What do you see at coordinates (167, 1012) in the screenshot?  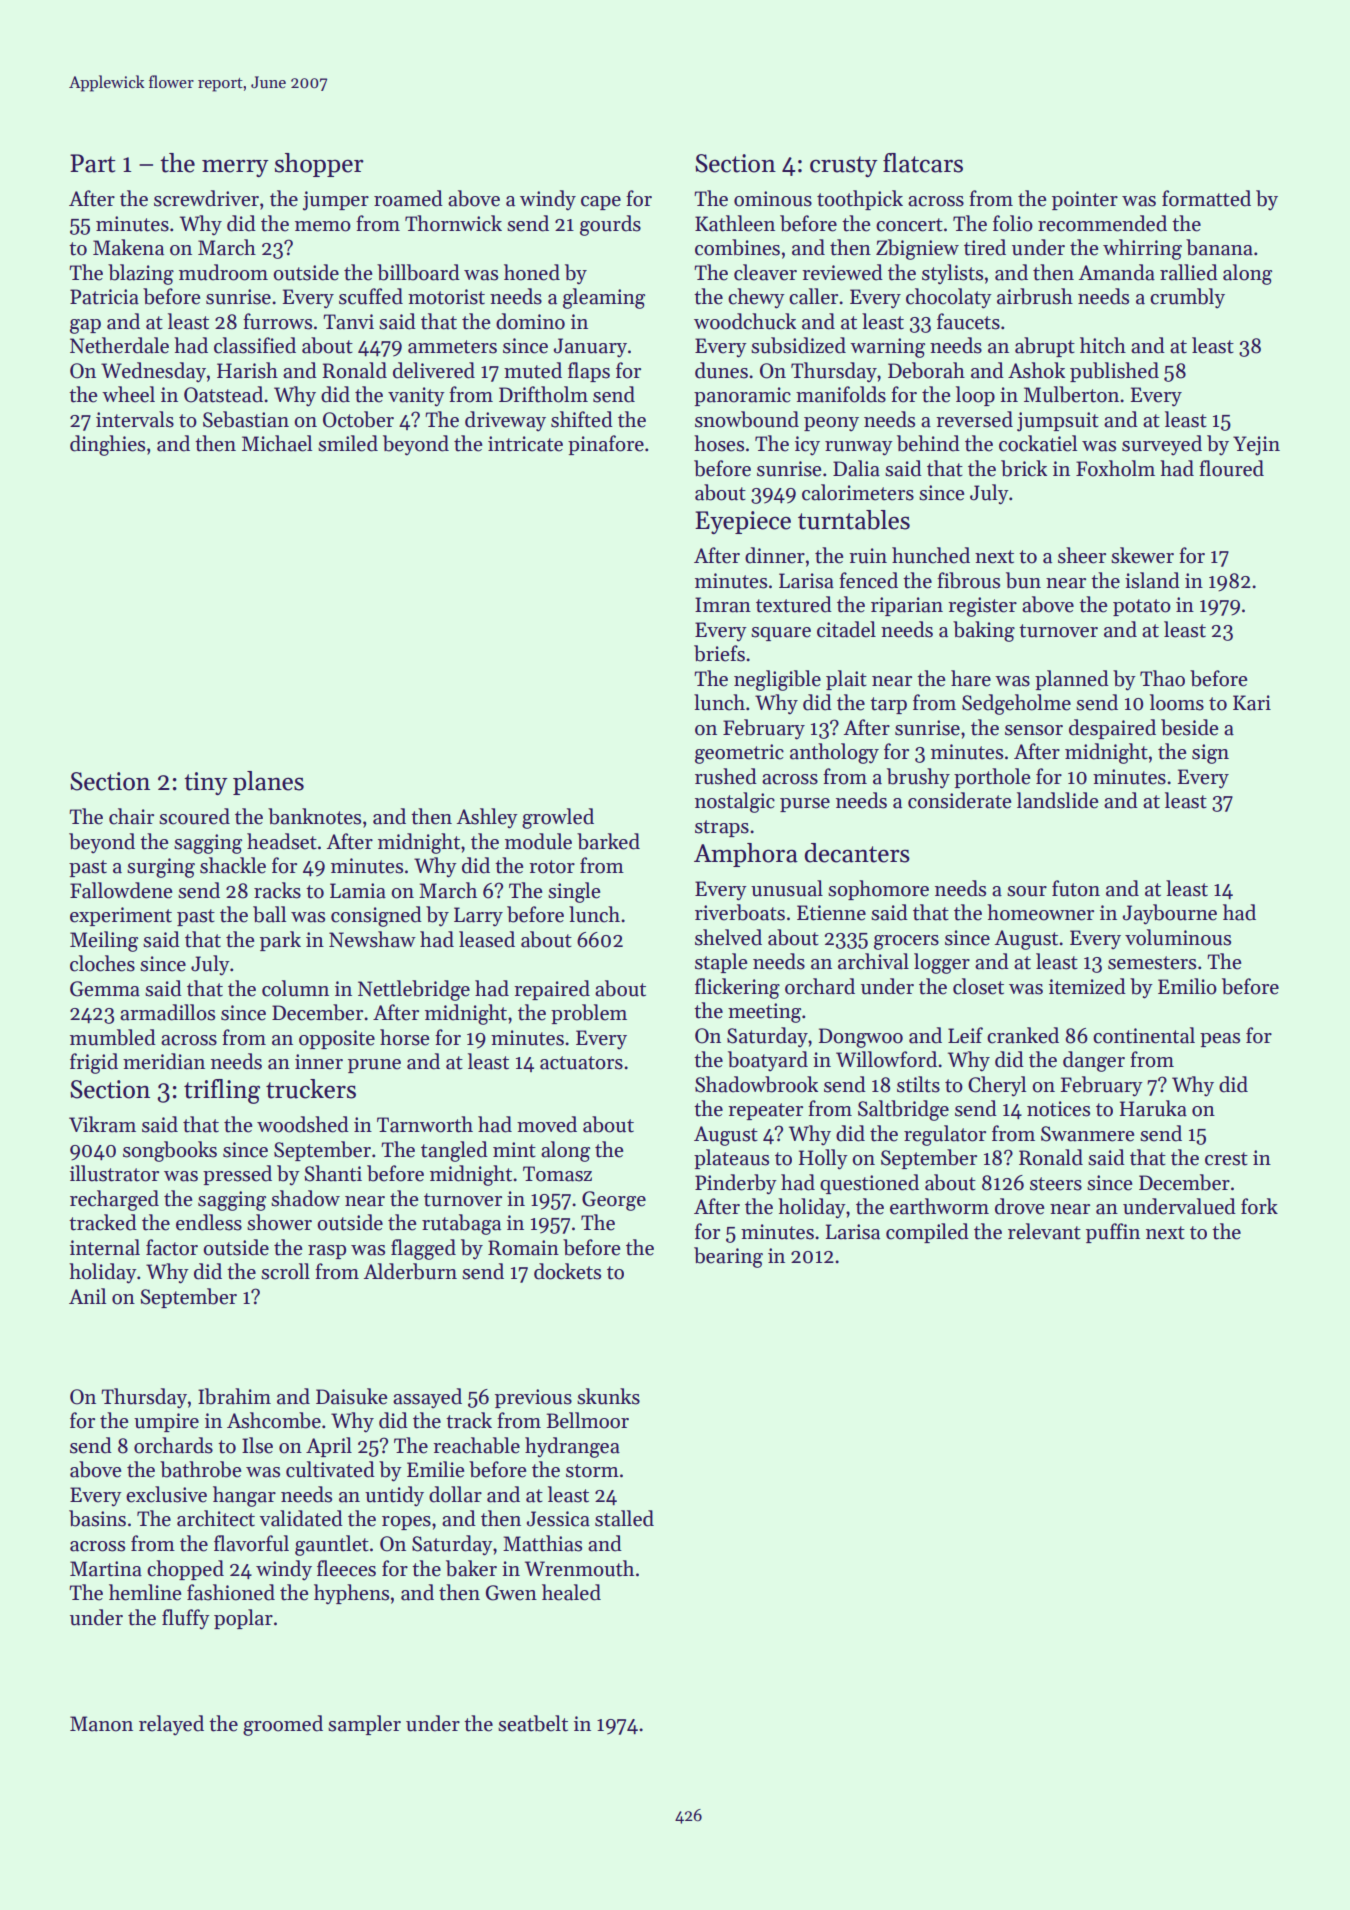 I see `armadillos` at bounding box center [167, 1012].
